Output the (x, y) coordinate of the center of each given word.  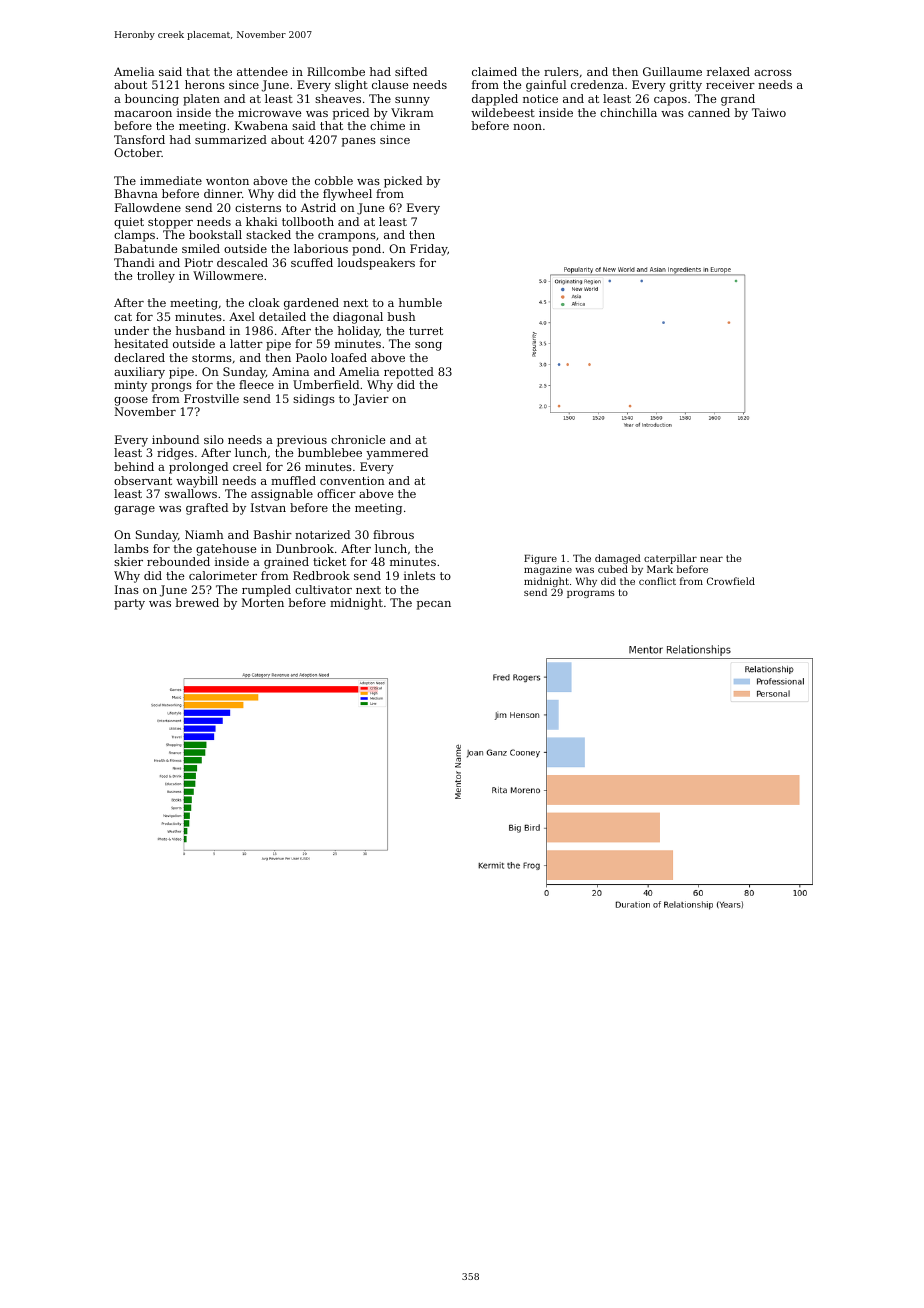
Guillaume (672, 71)
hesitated (141, 343)
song (428, 346)
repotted (409, 373)
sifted (411, 71)
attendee (262, 71)
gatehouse (226, 550)
